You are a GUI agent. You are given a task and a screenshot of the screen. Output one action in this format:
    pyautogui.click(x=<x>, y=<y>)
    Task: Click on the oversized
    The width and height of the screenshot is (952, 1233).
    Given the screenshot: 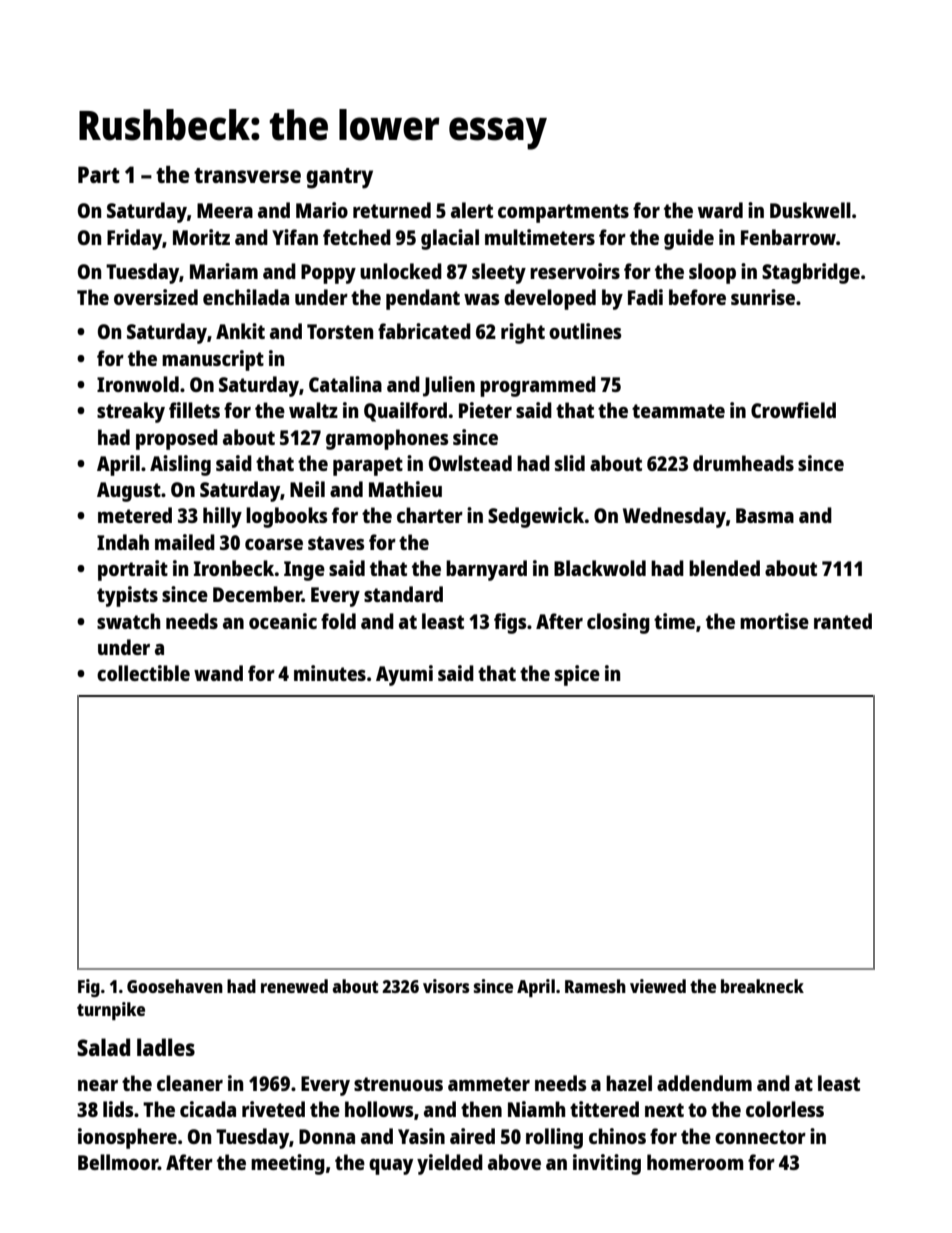 What is the action you would take?
    pyautogui.click(x=156, y=297)
